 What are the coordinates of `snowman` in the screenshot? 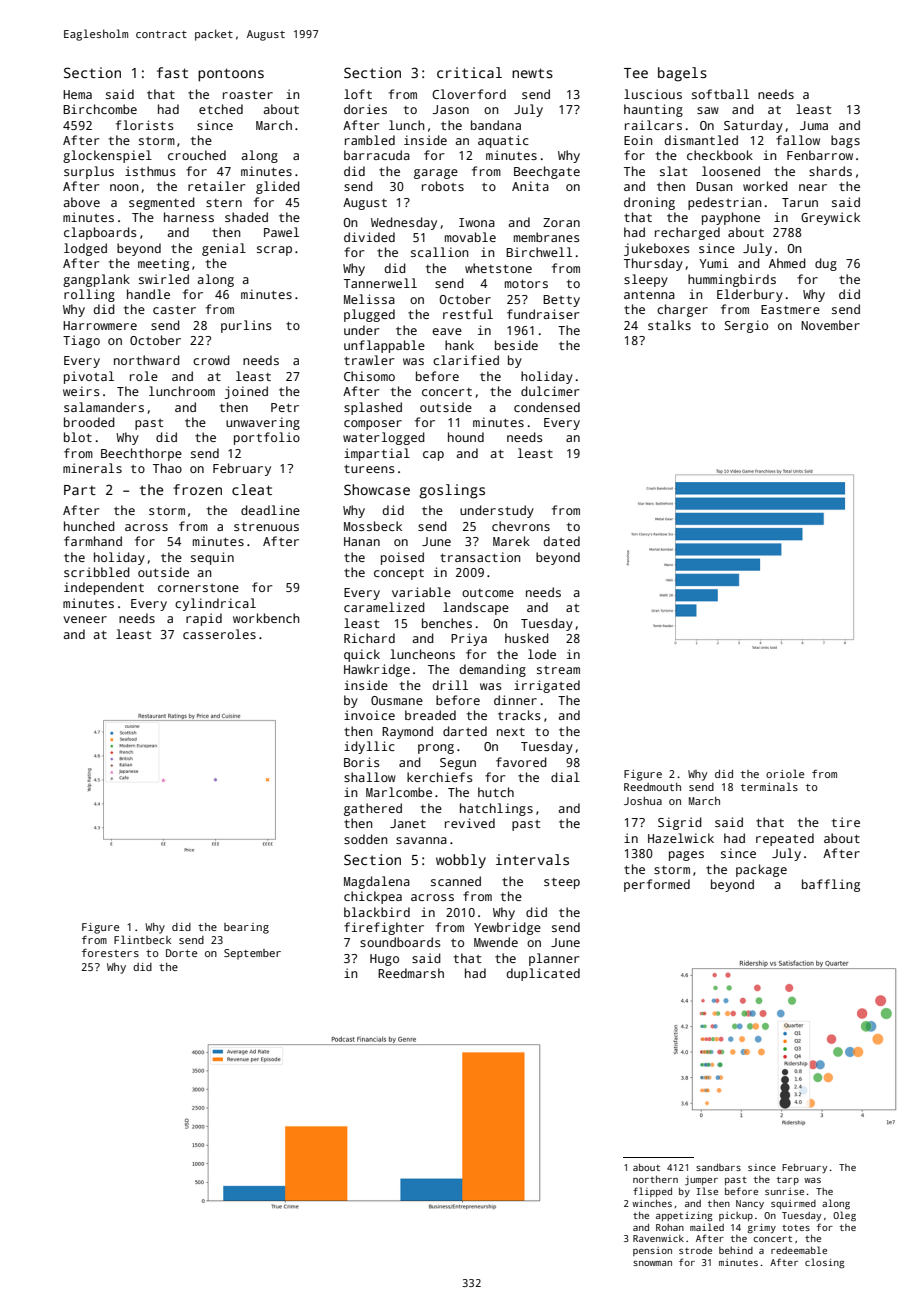 It's located at (652, 1263).
